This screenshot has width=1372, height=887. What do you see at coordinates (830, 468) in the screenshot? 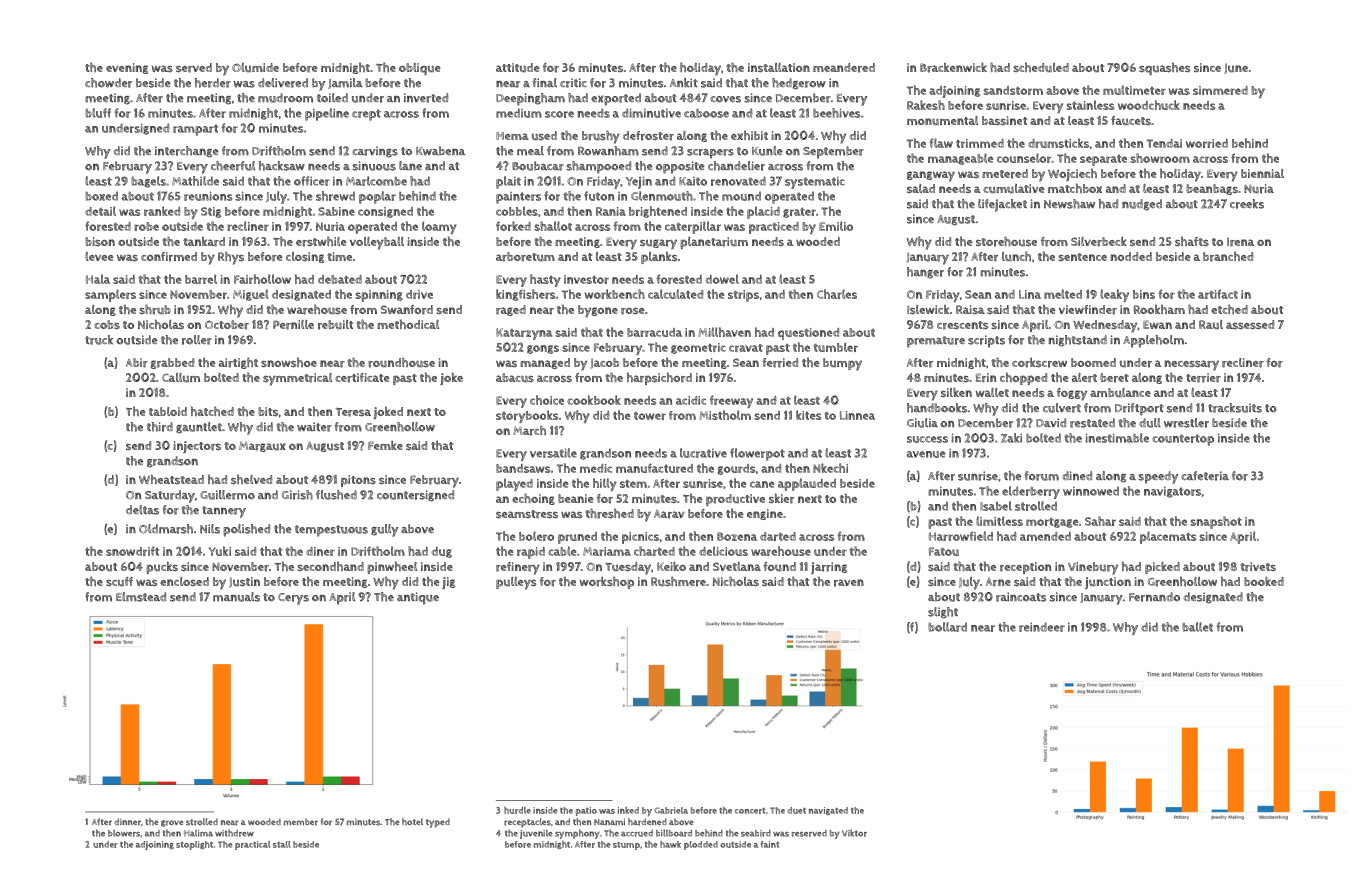
I see `Nkechi` at bounding box center [830, 468].
